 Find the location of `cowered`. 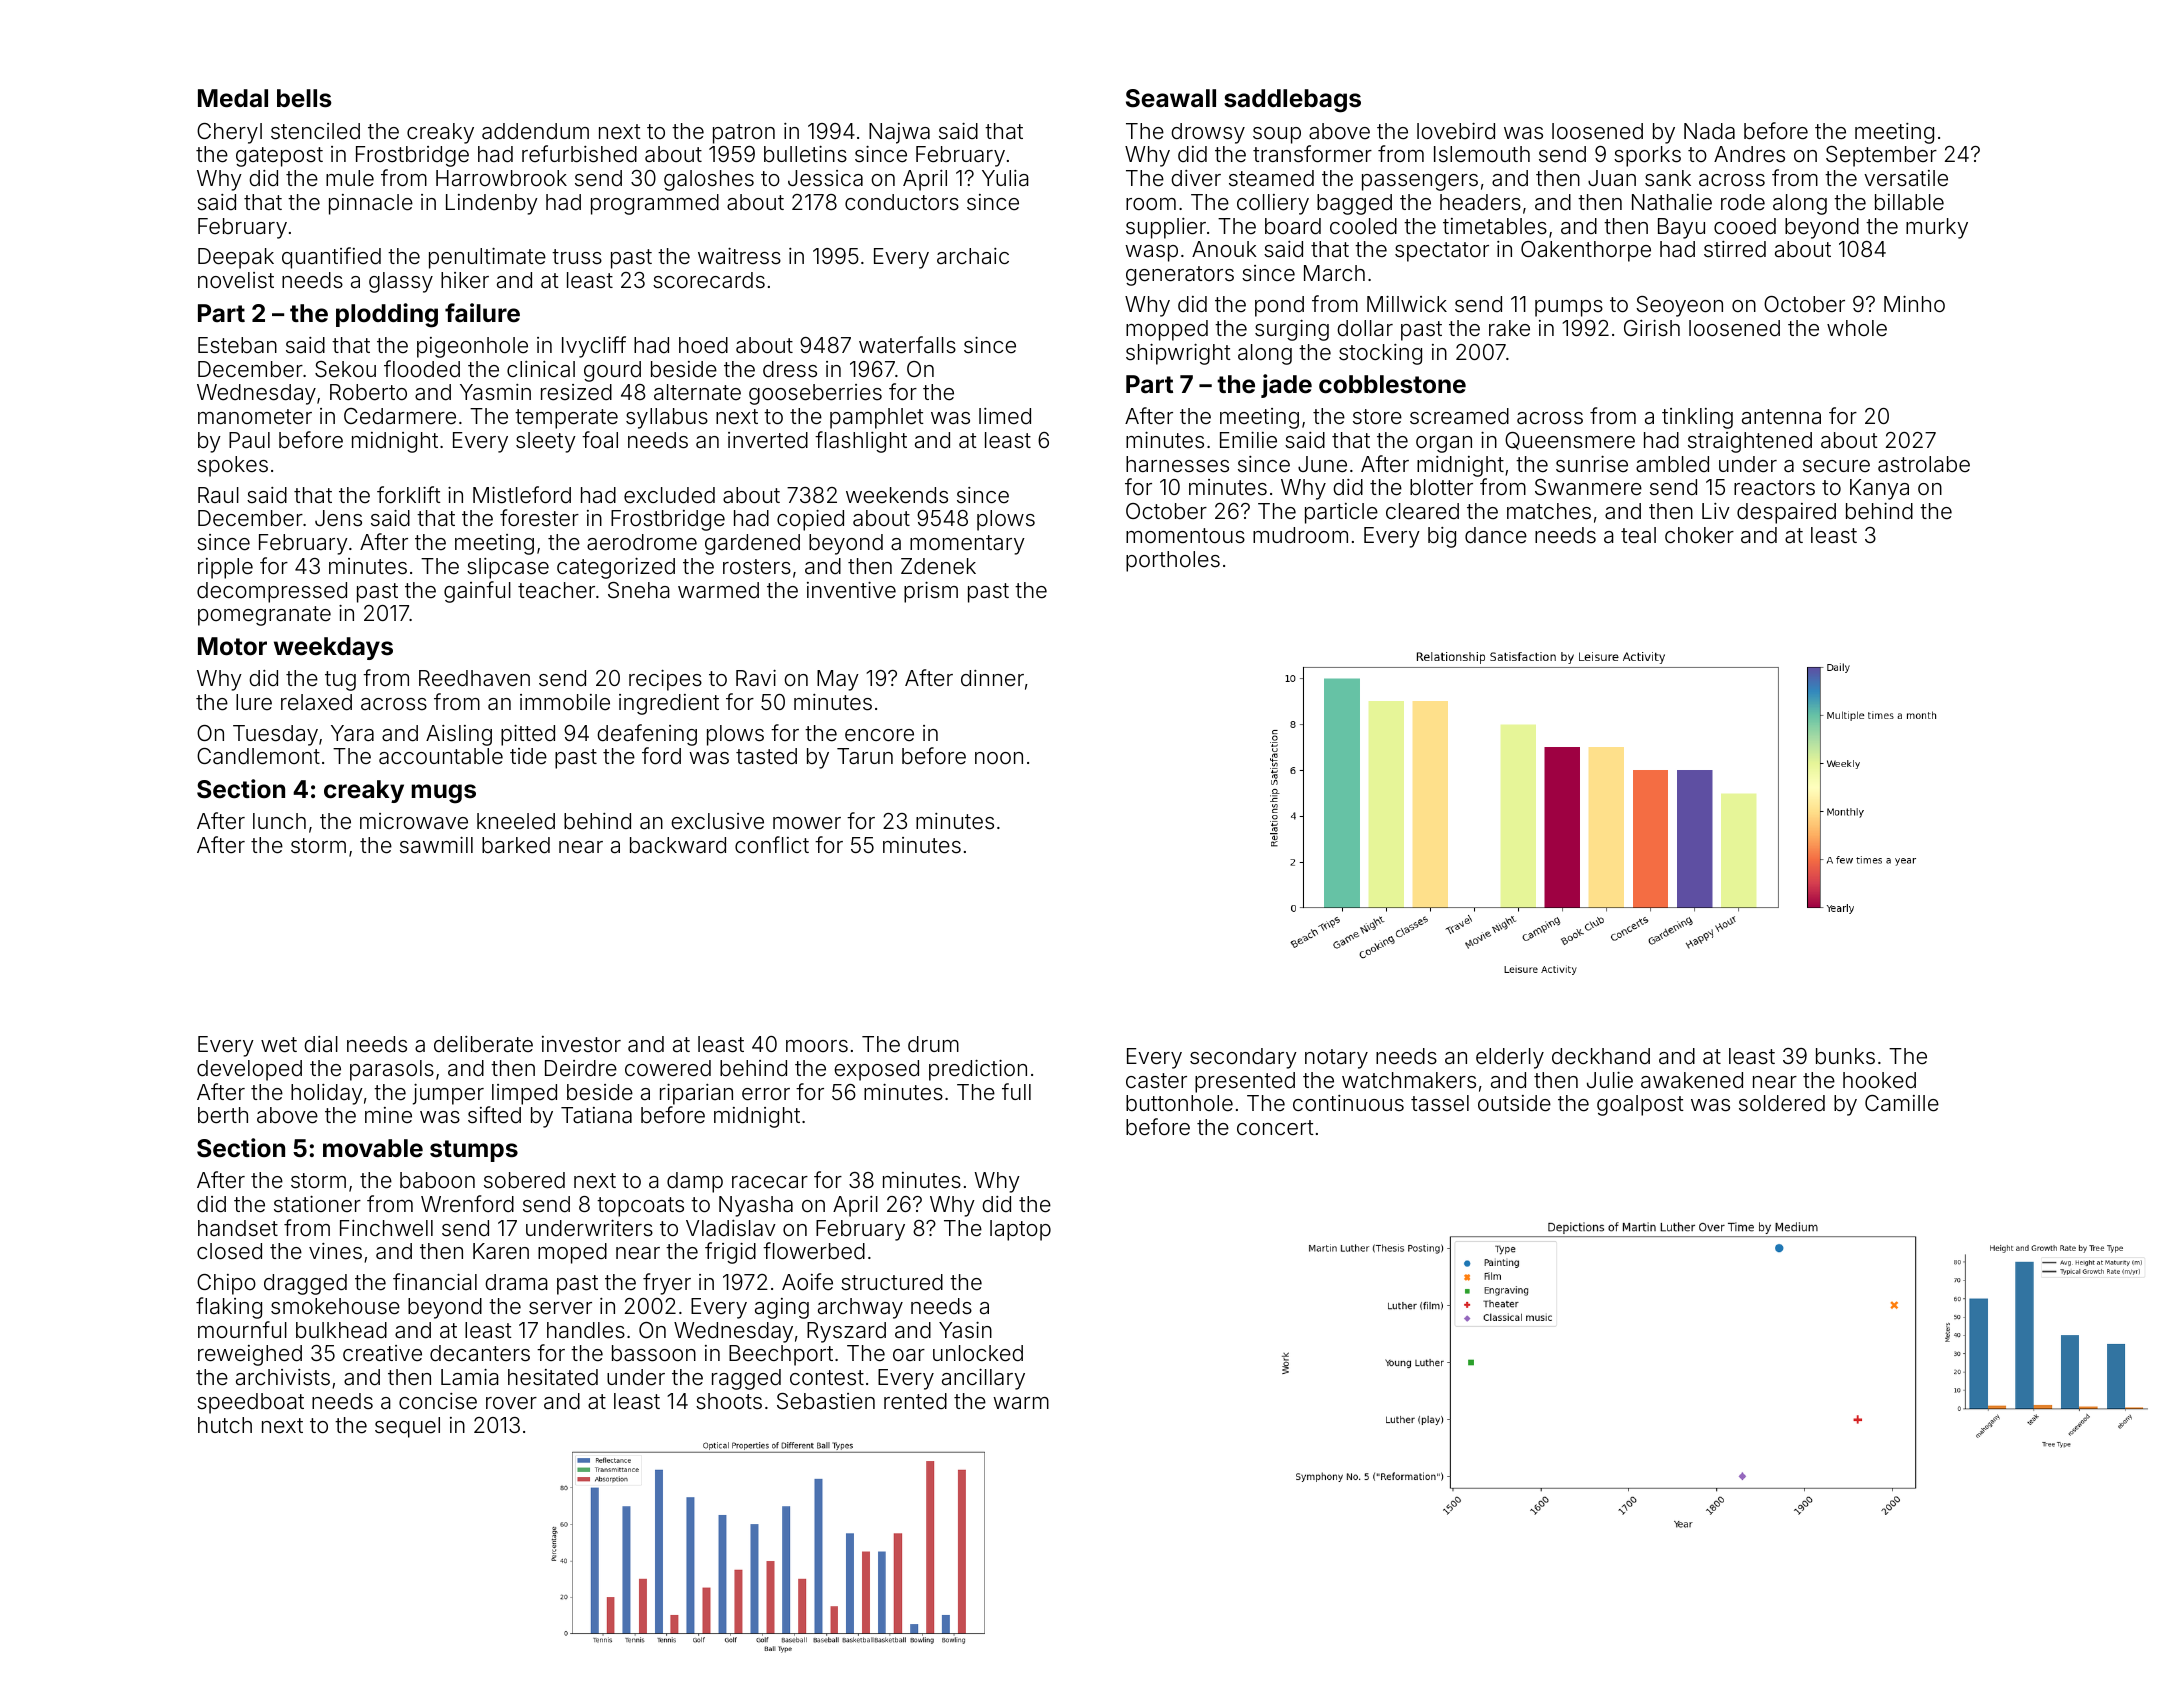

cowered is located at coordinates (668, 1068).
